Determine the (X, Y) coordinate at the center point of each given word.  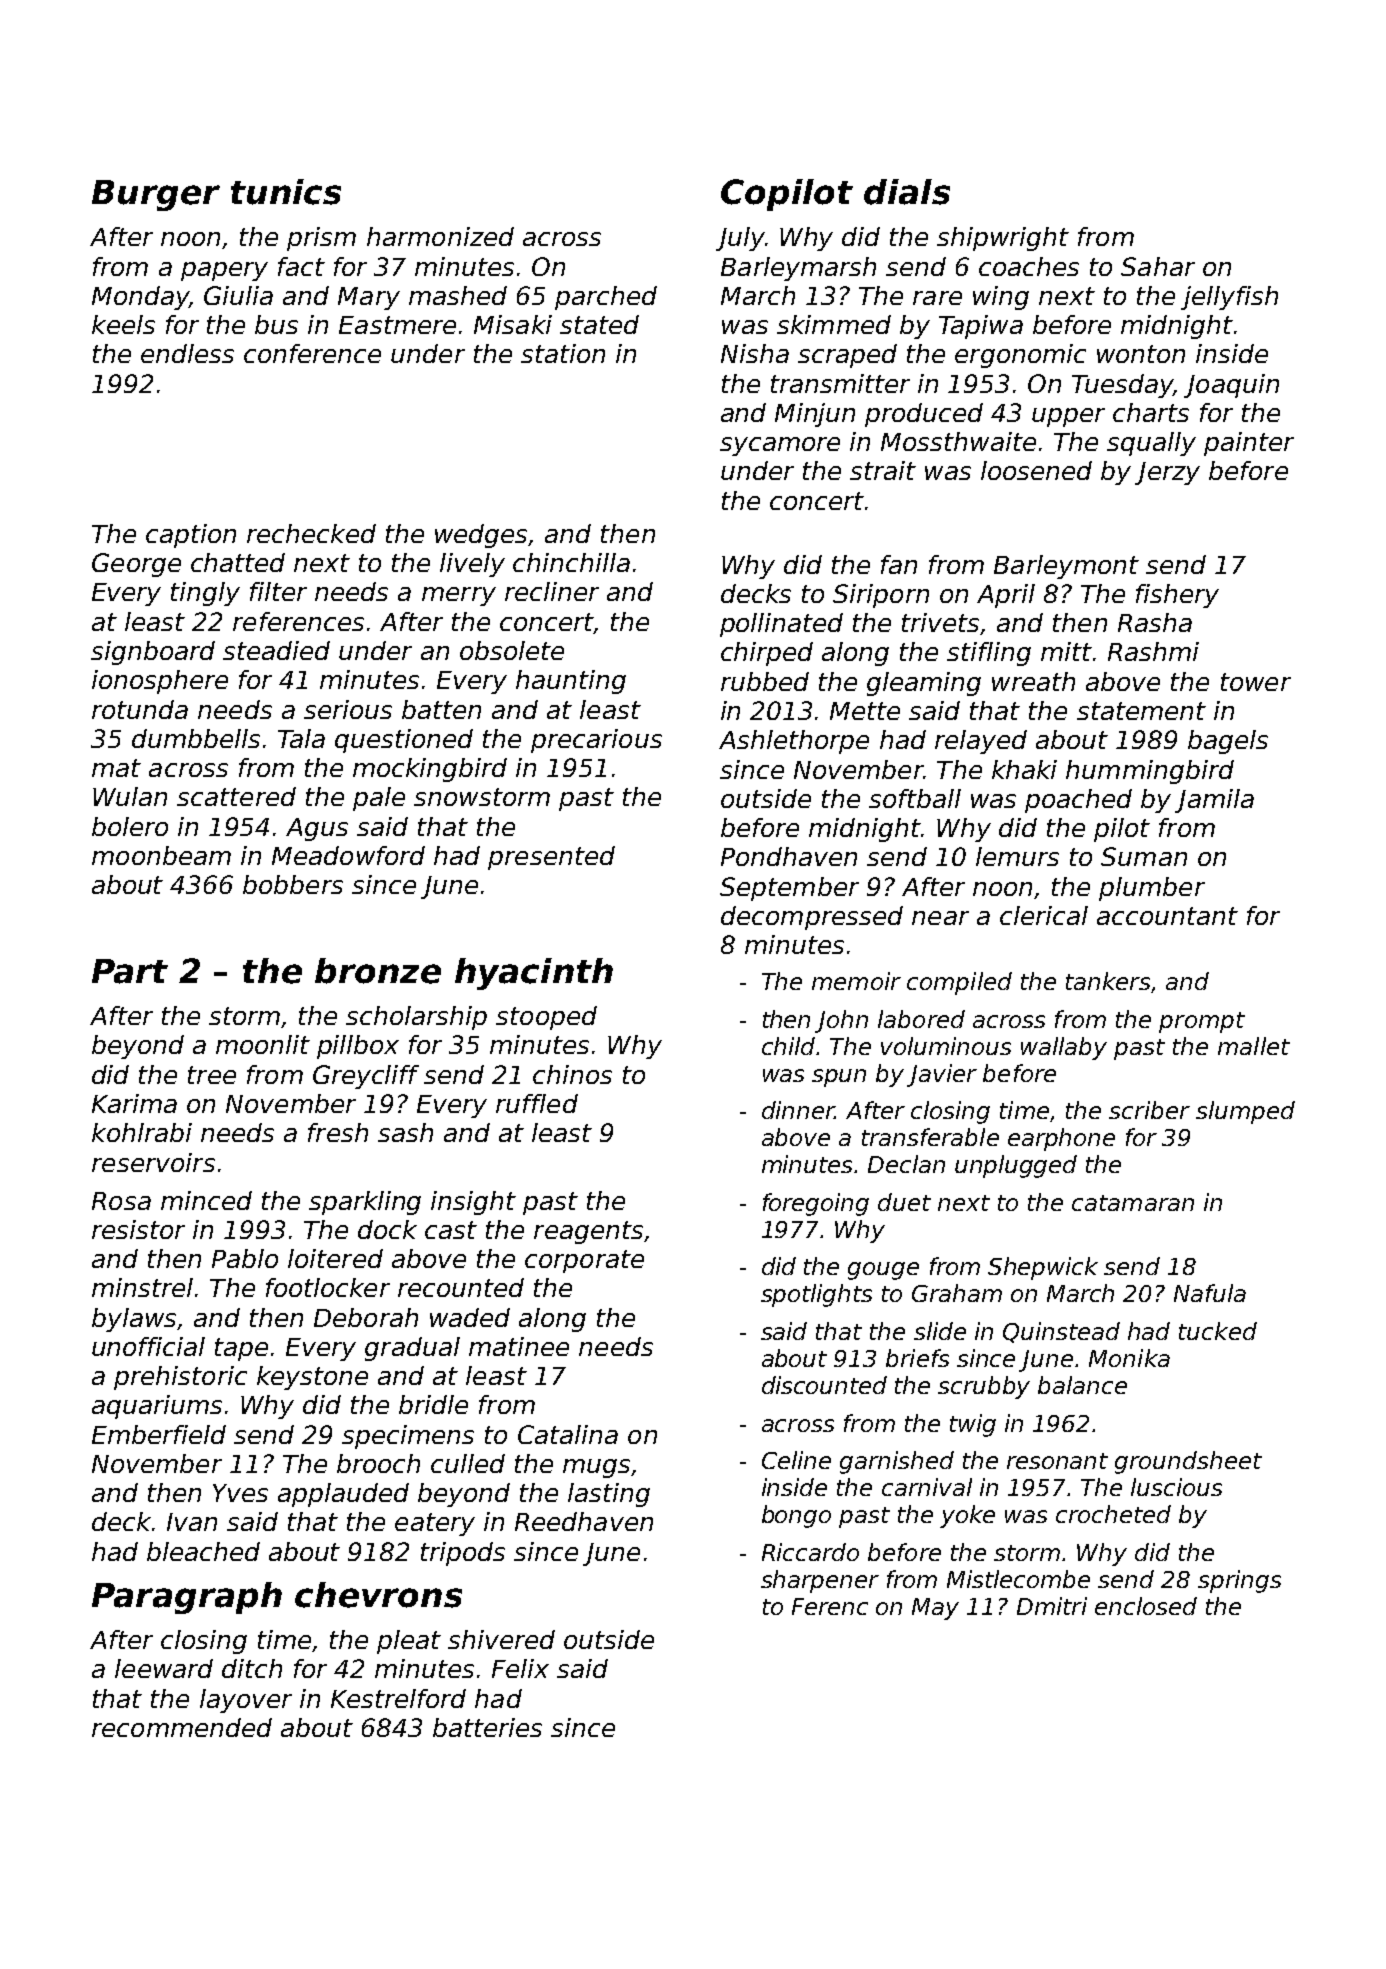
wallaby (1064, 1048)
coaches (1029, 266)
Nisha (755, 353)
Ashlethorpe (794, 742)
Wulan (130, 796)
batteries (487, 1727)
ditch (252, 1668)
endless (187, 353)
